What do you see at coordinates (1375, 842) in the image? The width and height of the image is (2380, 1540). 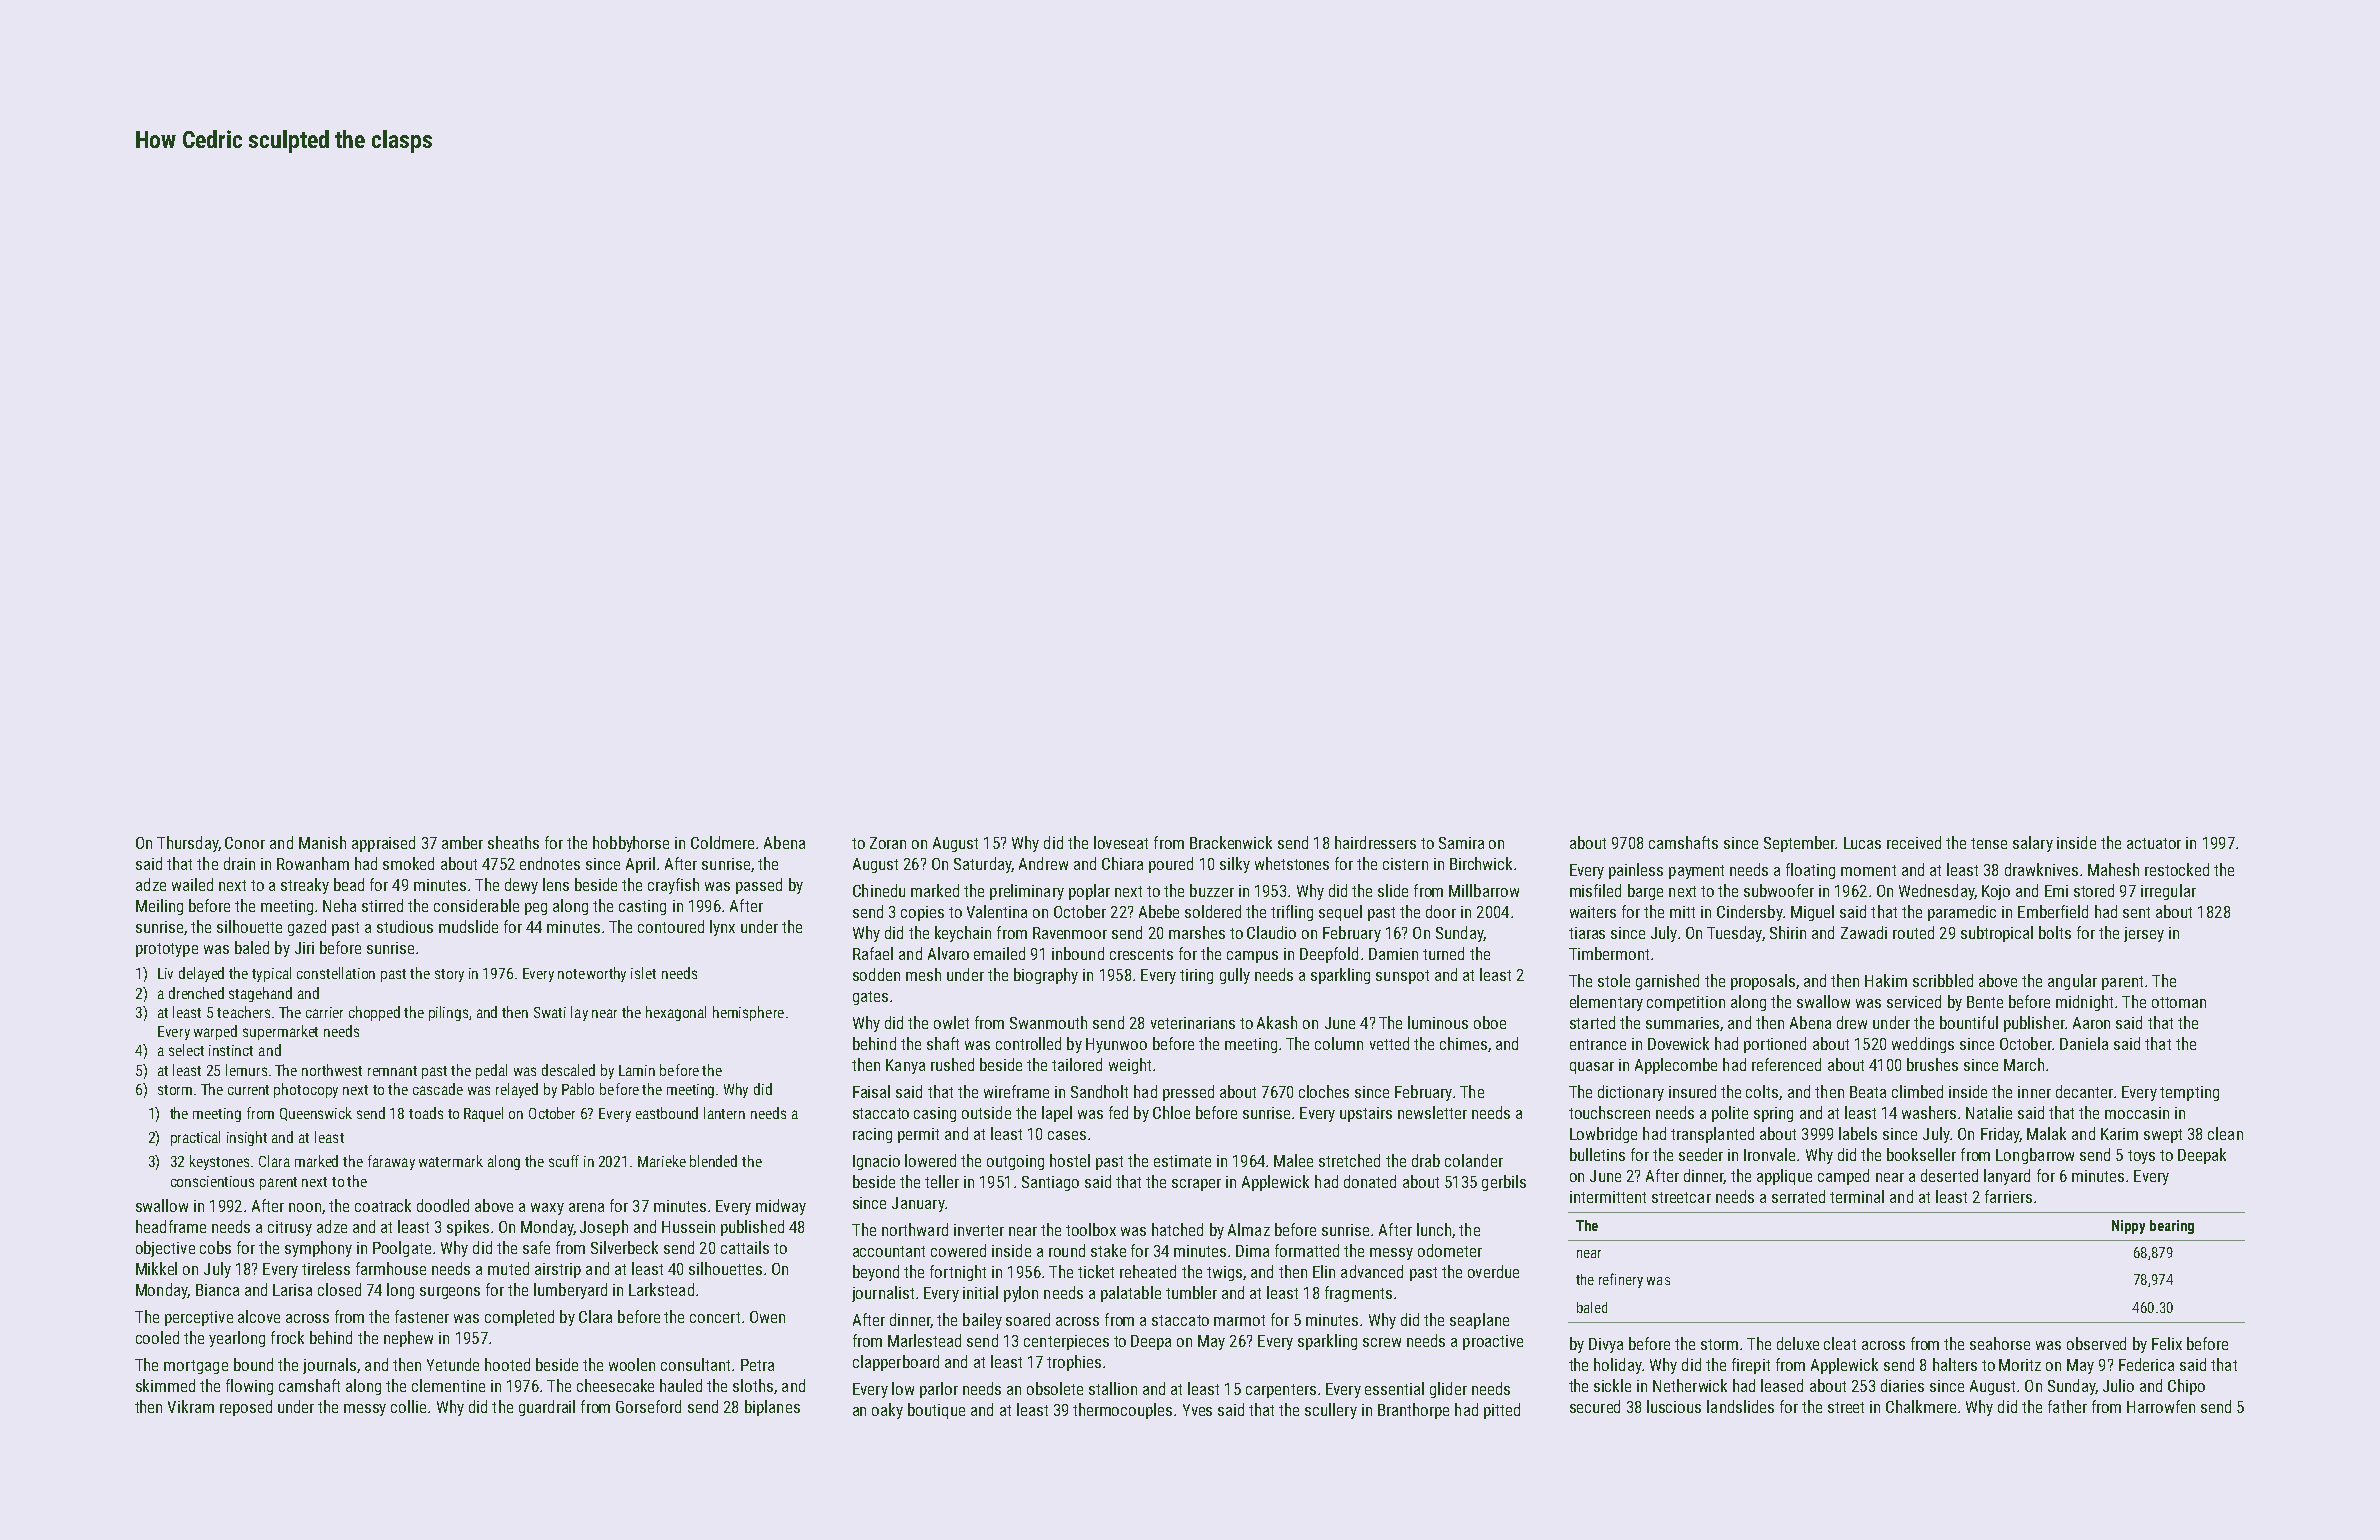 I see `hairdressers` at bounding box center [1375, 842].
